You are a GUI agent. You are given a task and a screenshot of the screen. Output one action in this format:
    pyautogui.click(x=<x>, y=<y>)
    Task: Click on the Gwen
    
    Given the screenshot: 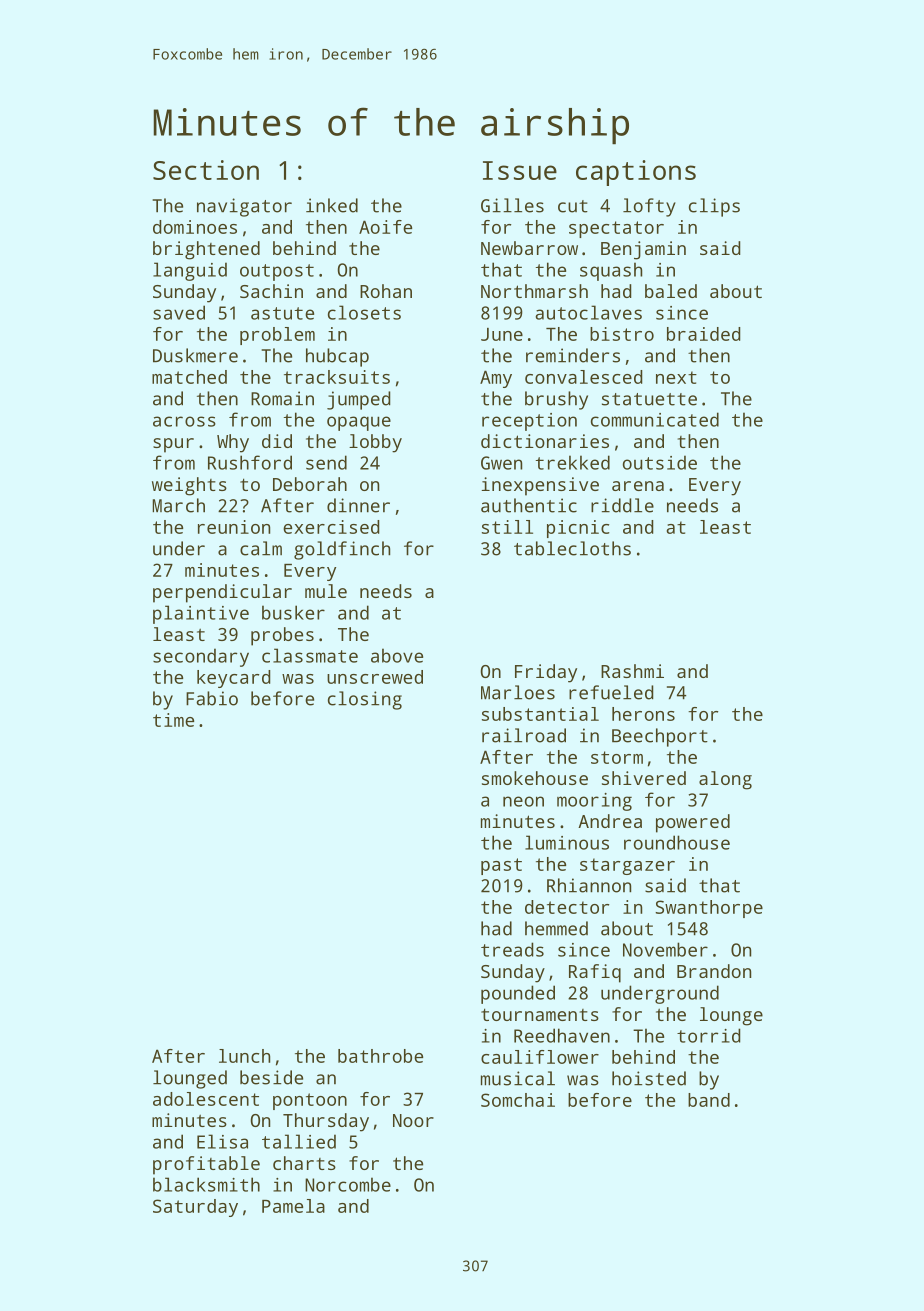 What is the action you would take?
    pyautogui.click(x=501, y=463)
